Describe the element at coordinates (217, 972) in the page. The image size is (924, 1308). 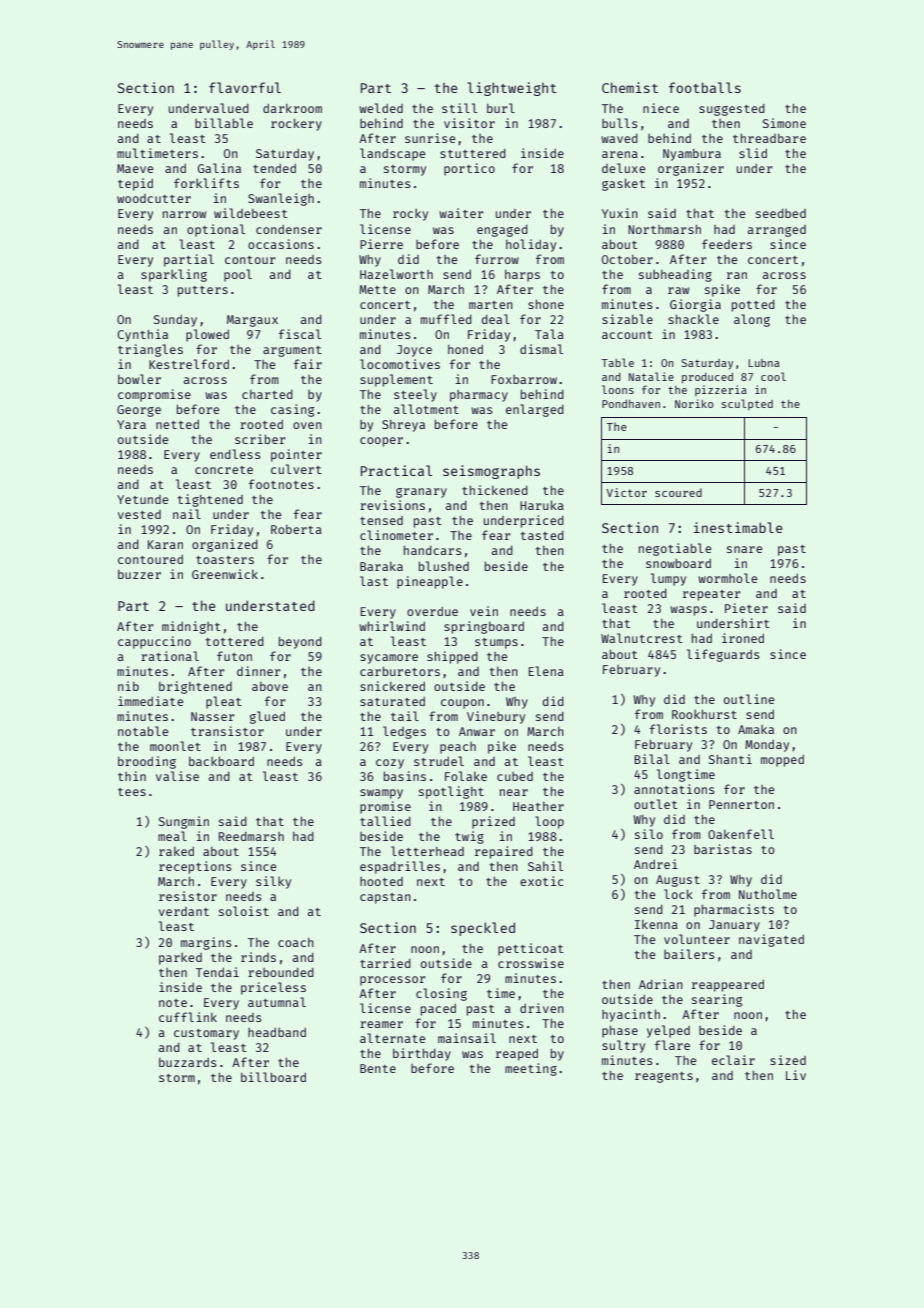
I see `Tendai` at that location.
